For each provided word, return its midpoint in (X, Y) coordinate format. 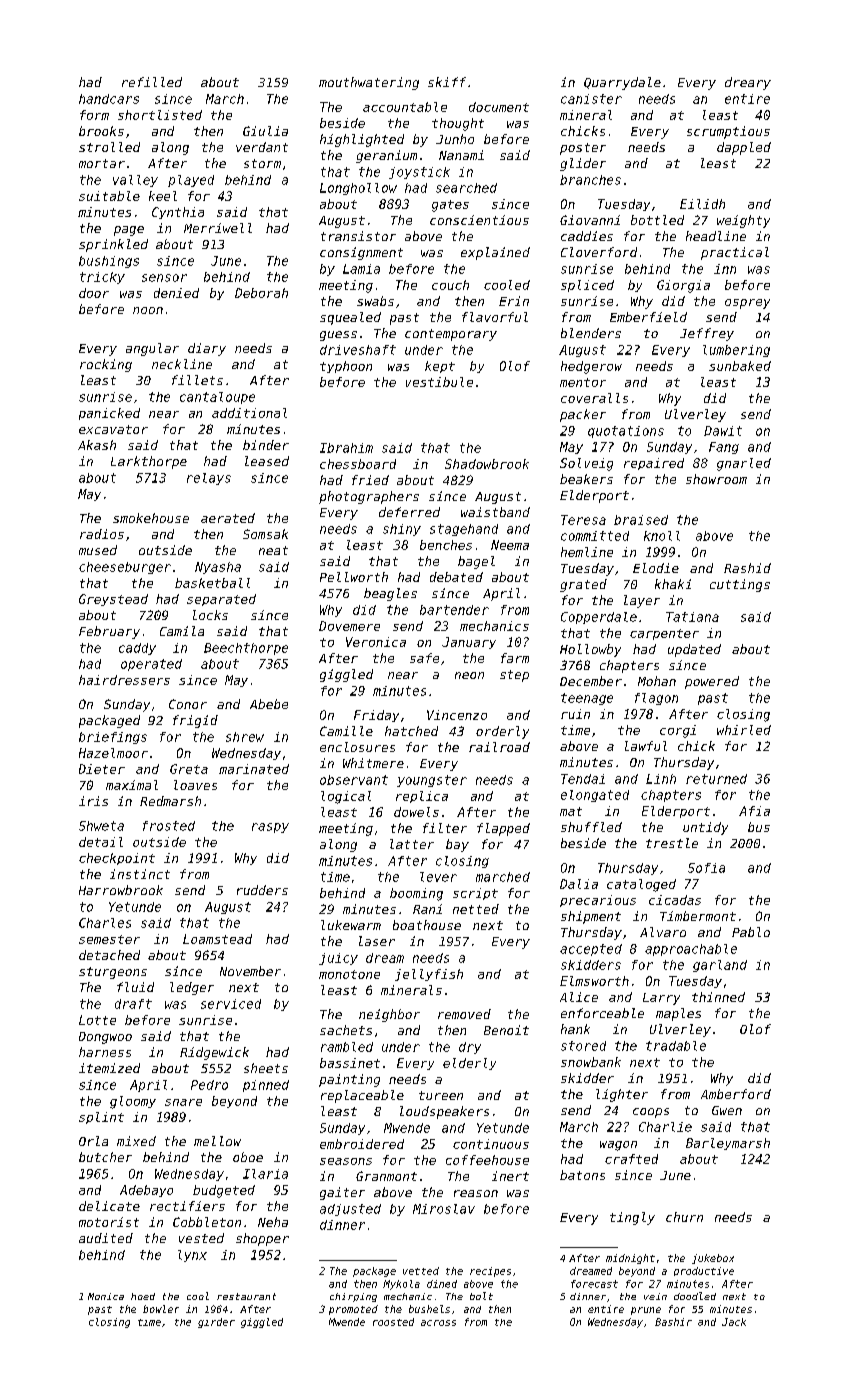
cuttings (740, 585)
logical (346, 797)
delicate (109, 1206)
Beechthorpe (246, 649)
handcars (109, 99)
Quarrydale (622, 83)
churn (684, 1217)
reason (476, 1193)
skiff (447, 82)
